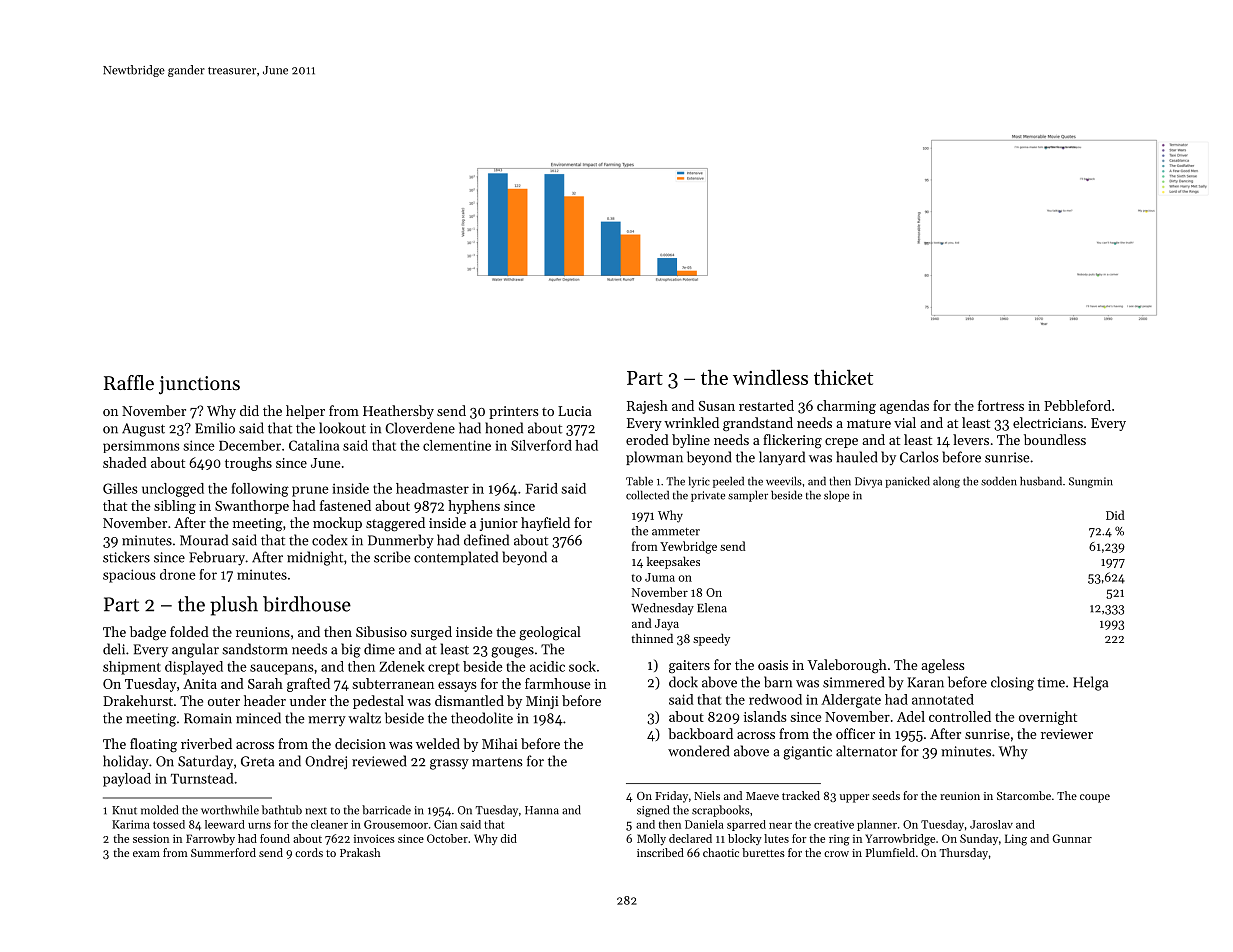  I want to click on printers, so click(514, 412).
